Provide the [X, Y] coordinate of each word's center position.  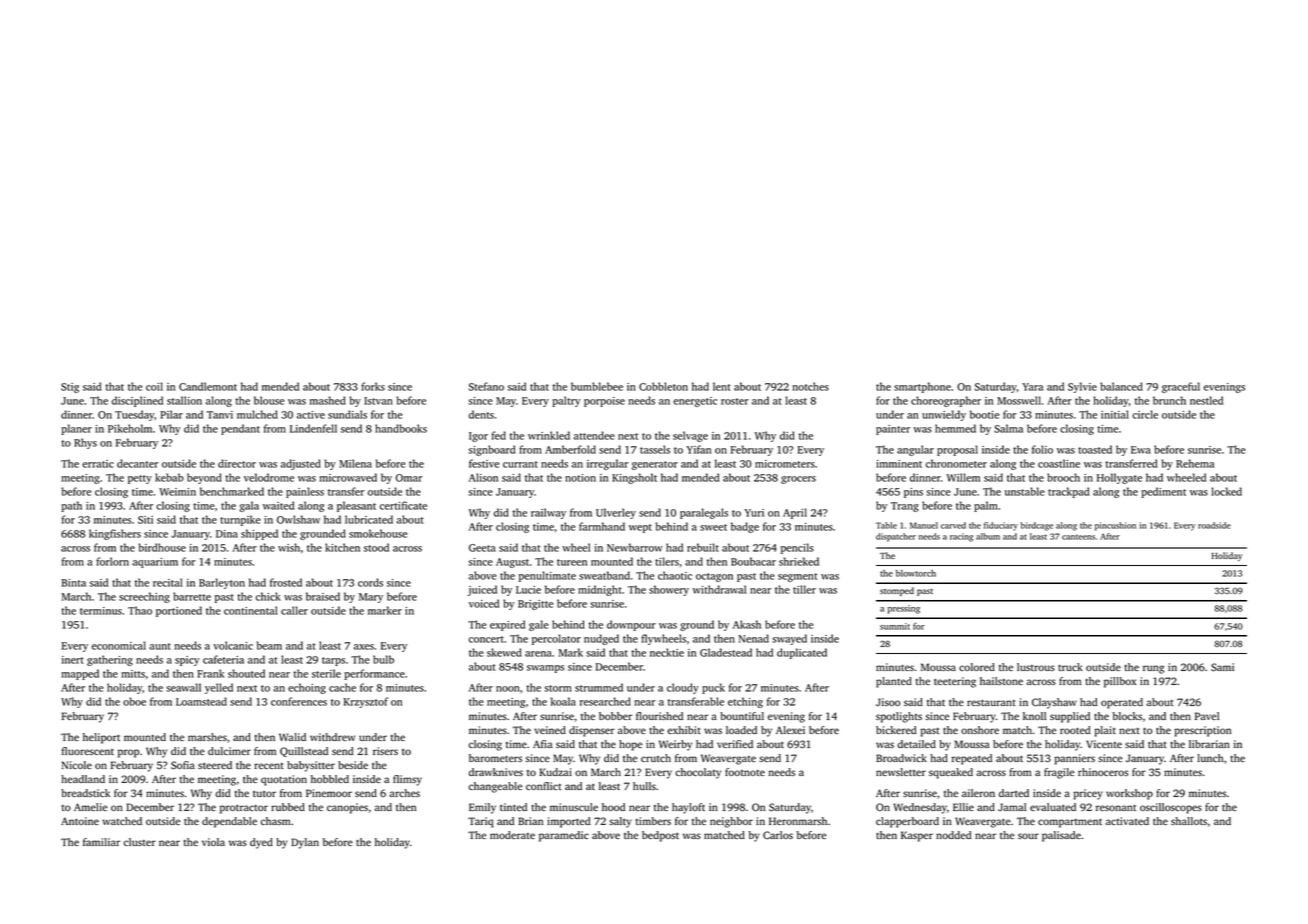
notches [810, 386]
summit [895, 626]
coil [154, 386]
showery [669, 590]
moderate [512, 835]
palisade [1061, 836]
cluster [140, 842]
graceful [1181, 387]
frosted [286, 582]
